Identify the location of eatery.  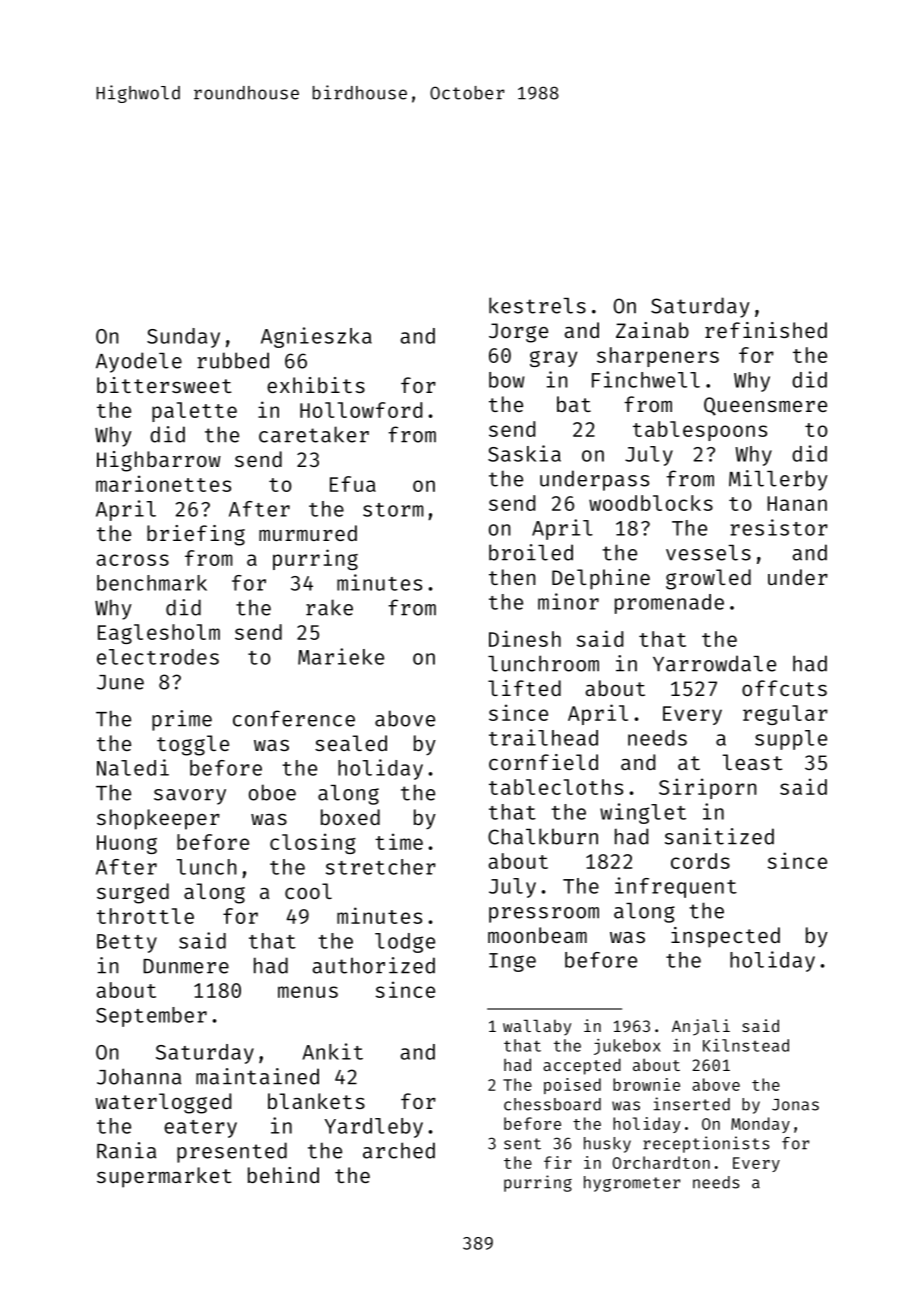
(200, 1129).
